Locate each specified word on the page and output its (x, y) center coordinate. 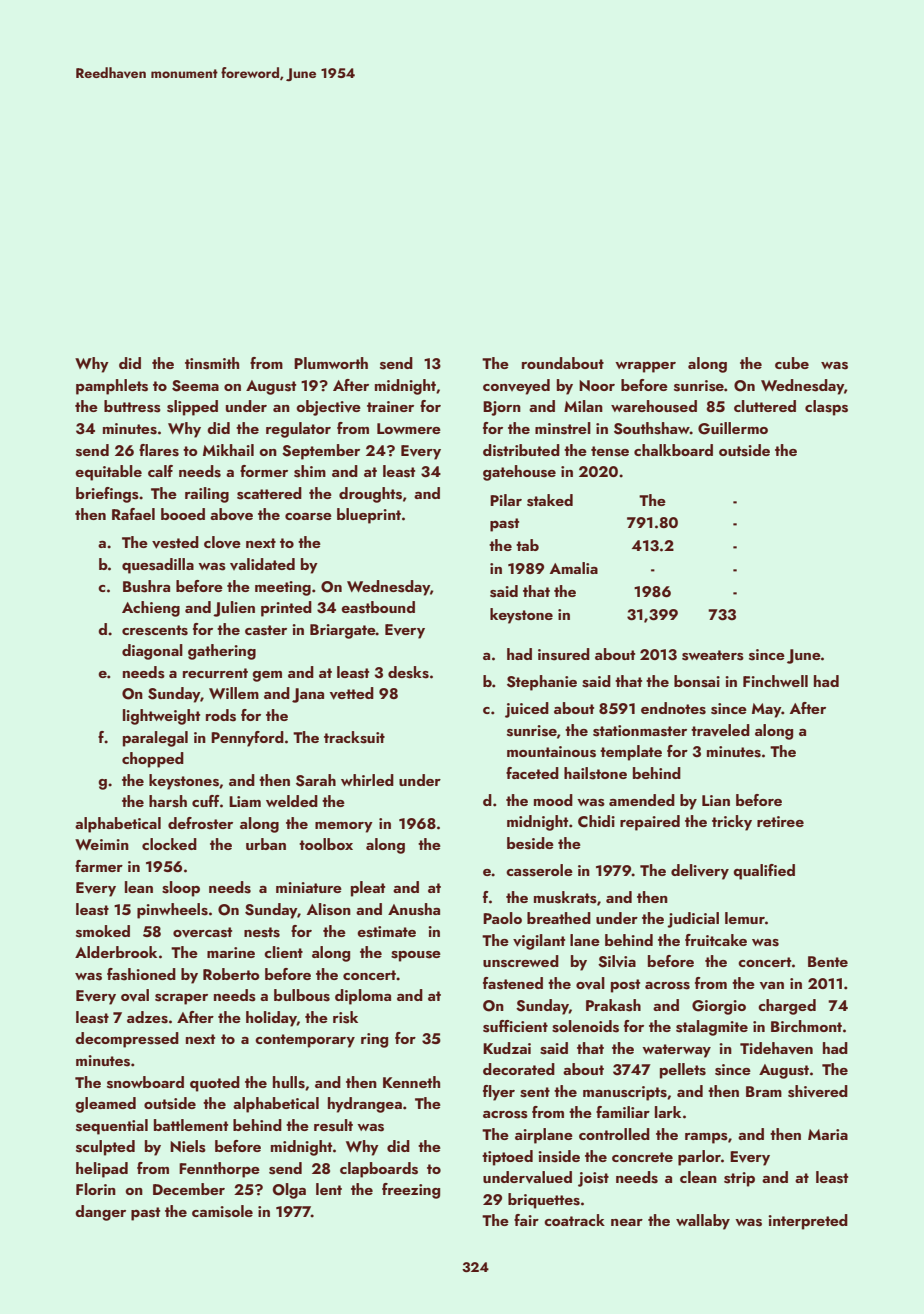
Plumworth (331, 363)
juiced (527, 710)
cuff (206, 801)
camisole (222, 1211)
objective (328, 408)
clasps (826, 408)
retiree (780, 821)
